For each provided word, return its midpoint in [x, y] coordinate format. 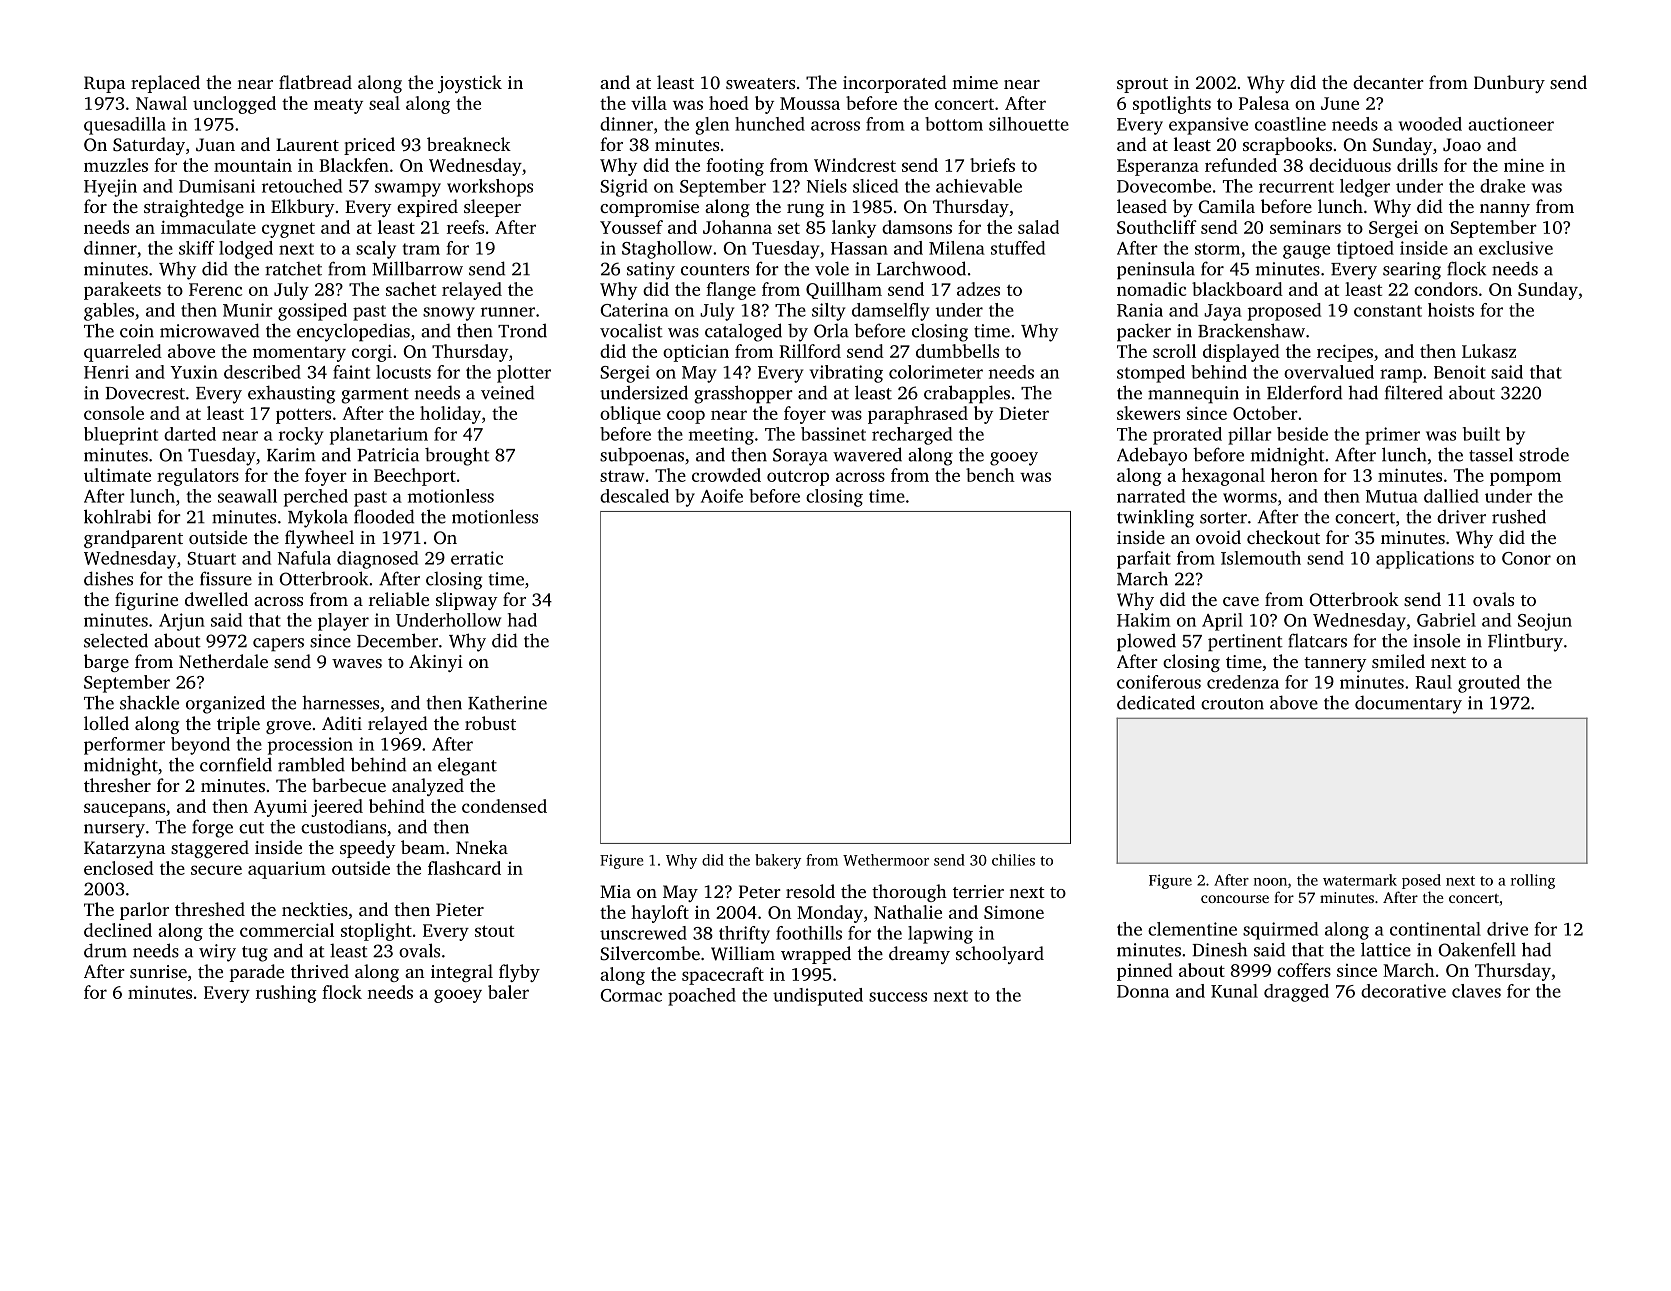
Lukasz [1489, 351]
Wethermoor [886, 860]
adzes [978, 289]
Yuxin [194, 372]
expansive [1208, 126]
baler [508, 992]
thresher [117, 785]
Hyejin [110, 188]
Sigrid [624, 188]
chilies [1013, 860]
